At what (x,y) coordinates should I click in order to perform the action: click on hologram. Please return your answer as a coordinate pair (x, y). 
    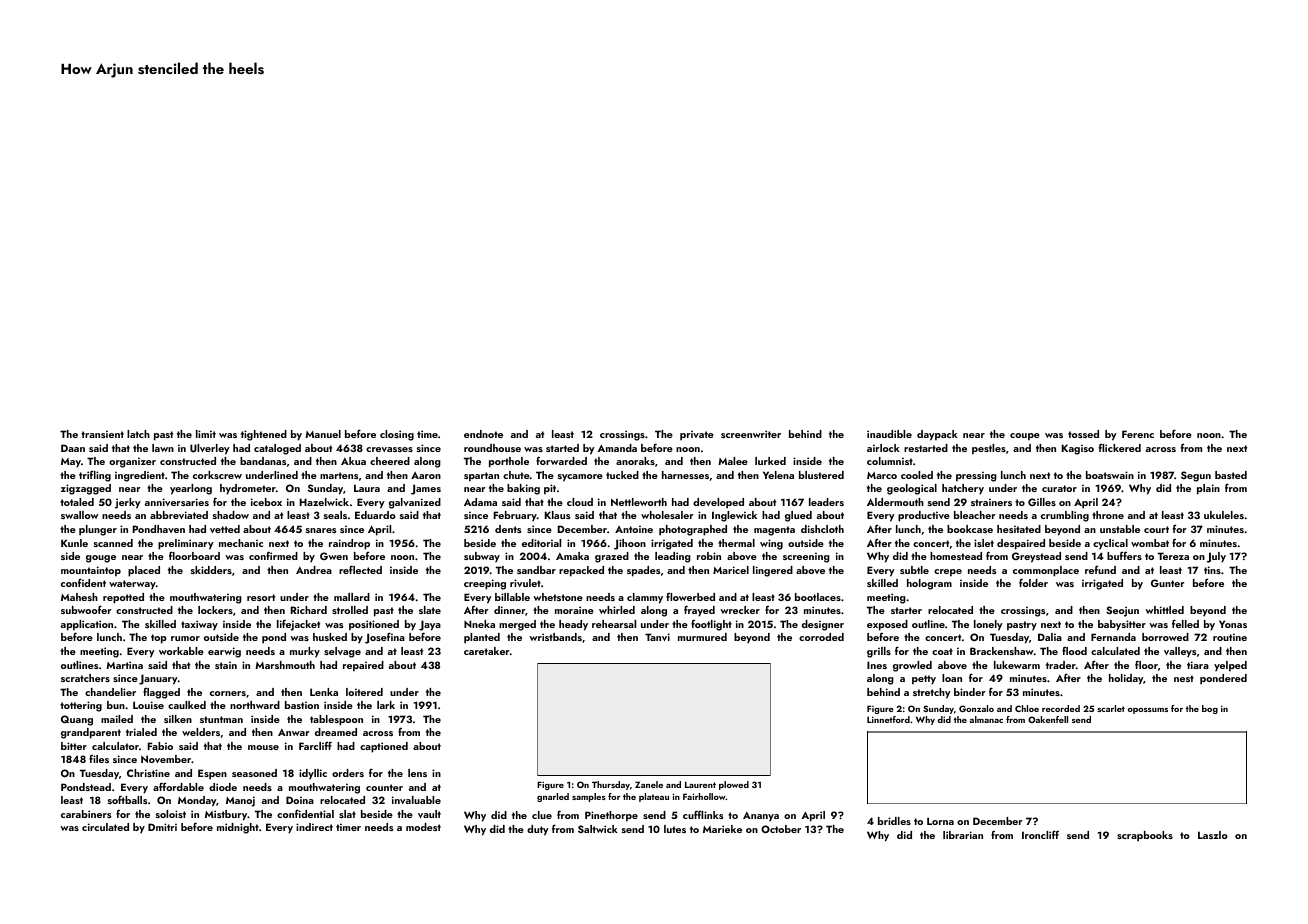
    Looking at the image, I should click on (929, 584).
